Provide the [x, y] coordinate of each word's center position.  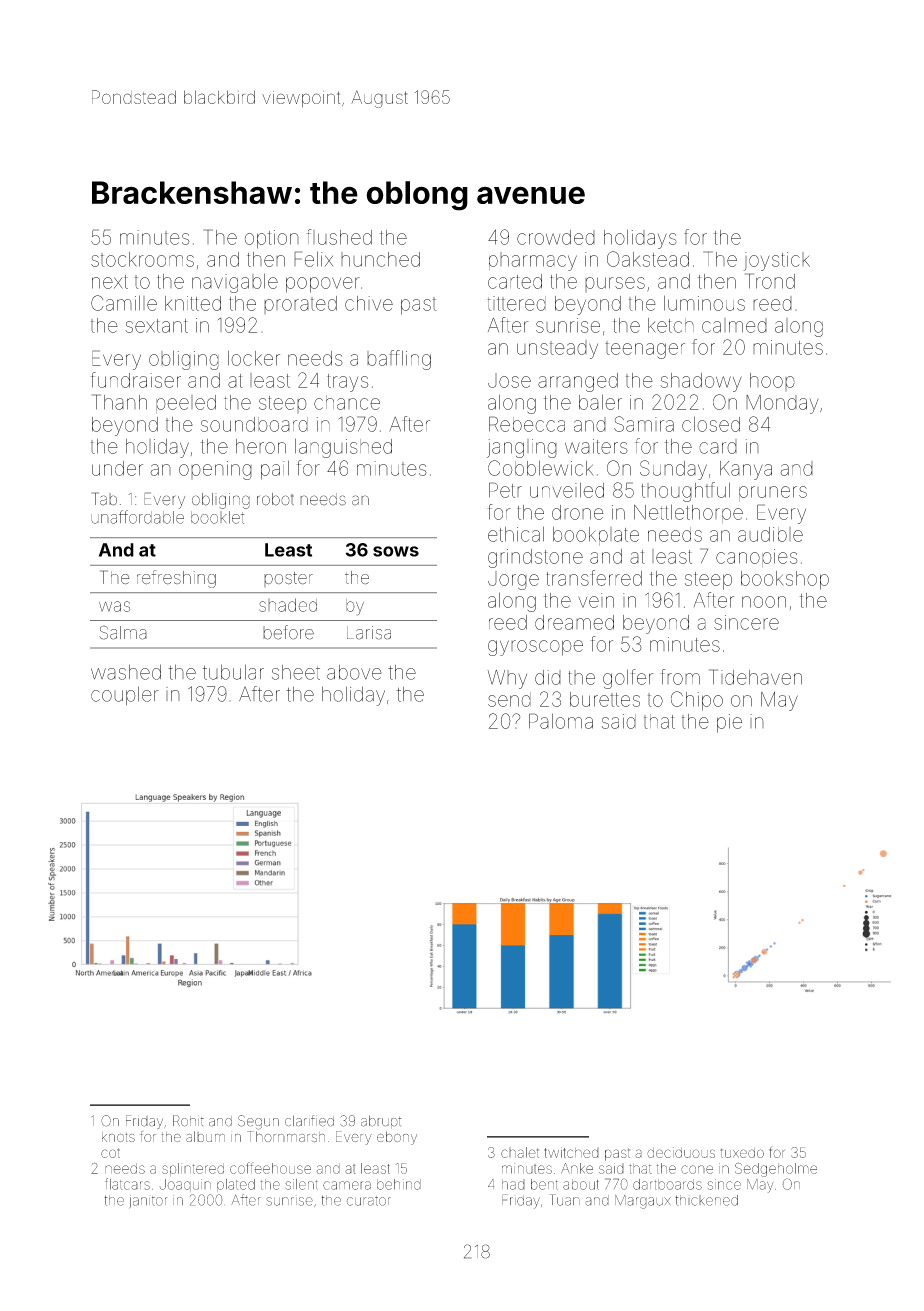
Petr [505, 490]
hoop [772, 382]
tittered [516, 303]
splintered [193, 1169]
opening [215, 470]
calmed [734, 325]
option [272, 239]
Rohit [188, 1121]
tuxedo [742, 1153]
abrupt [381, 1122]
